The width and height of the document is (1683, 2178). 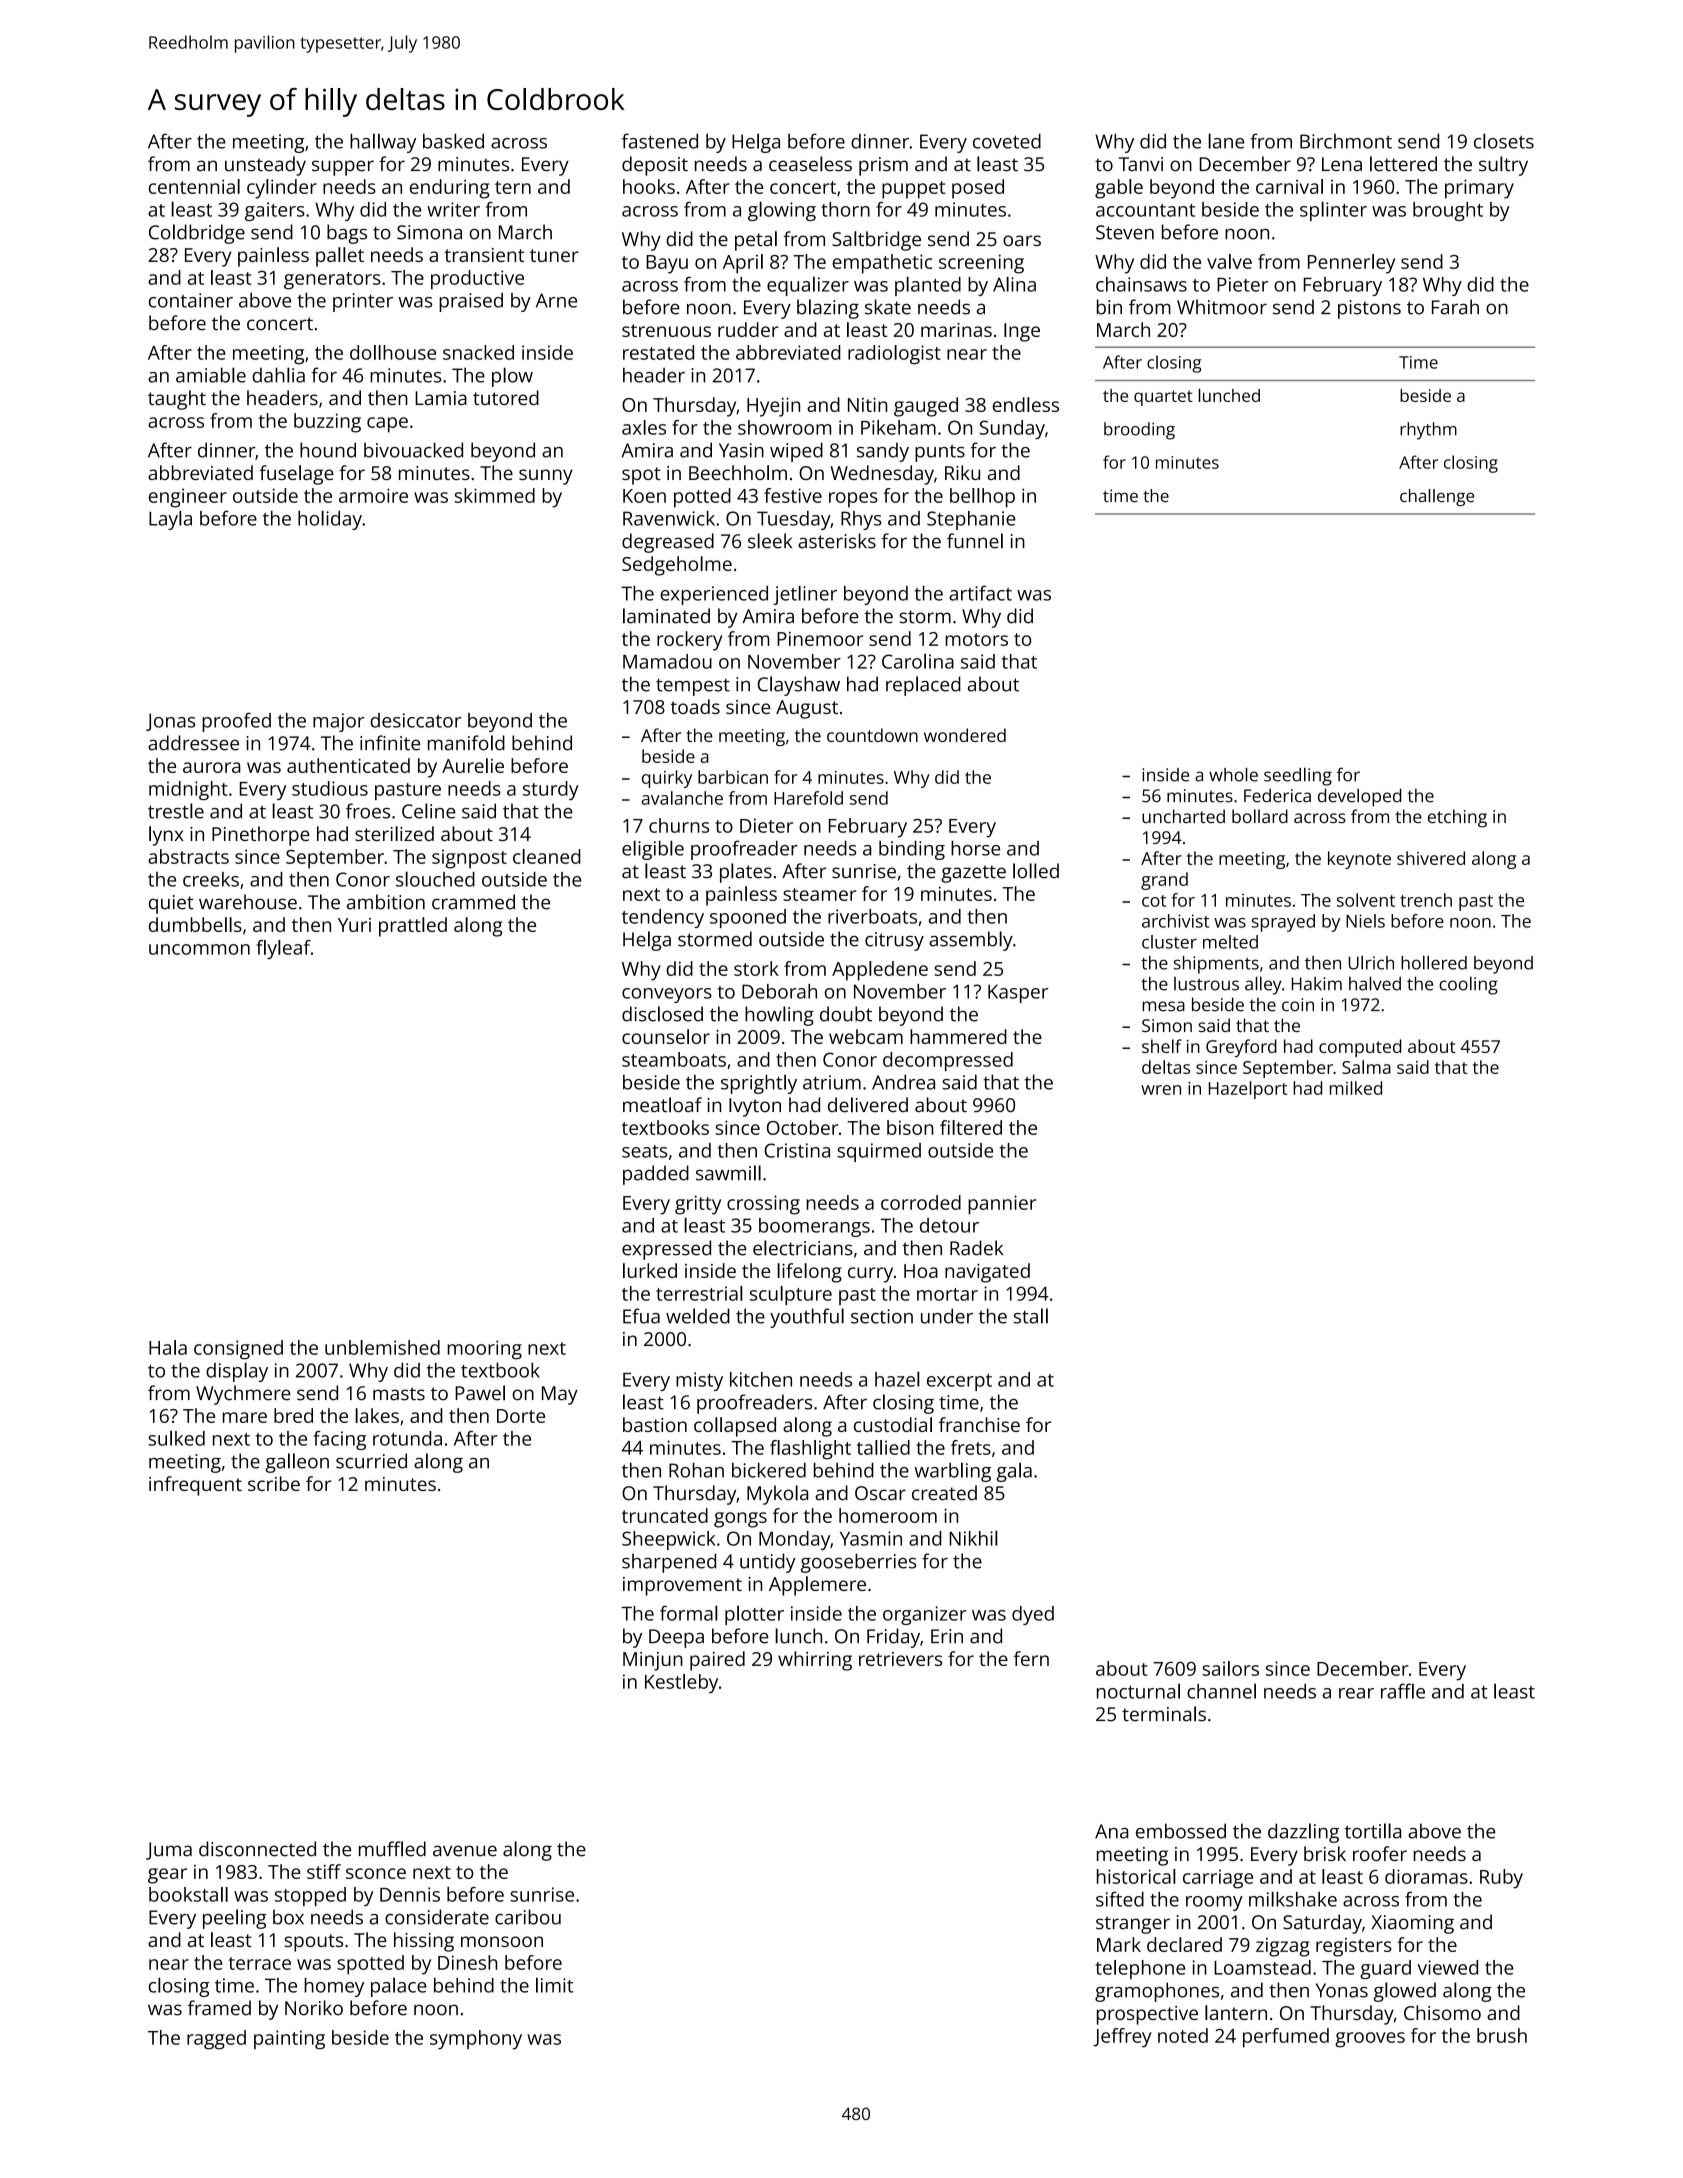 What do you see at coordinates (1164, 881) in the document?
I see `grand` at bounding box center [1164, 881].
